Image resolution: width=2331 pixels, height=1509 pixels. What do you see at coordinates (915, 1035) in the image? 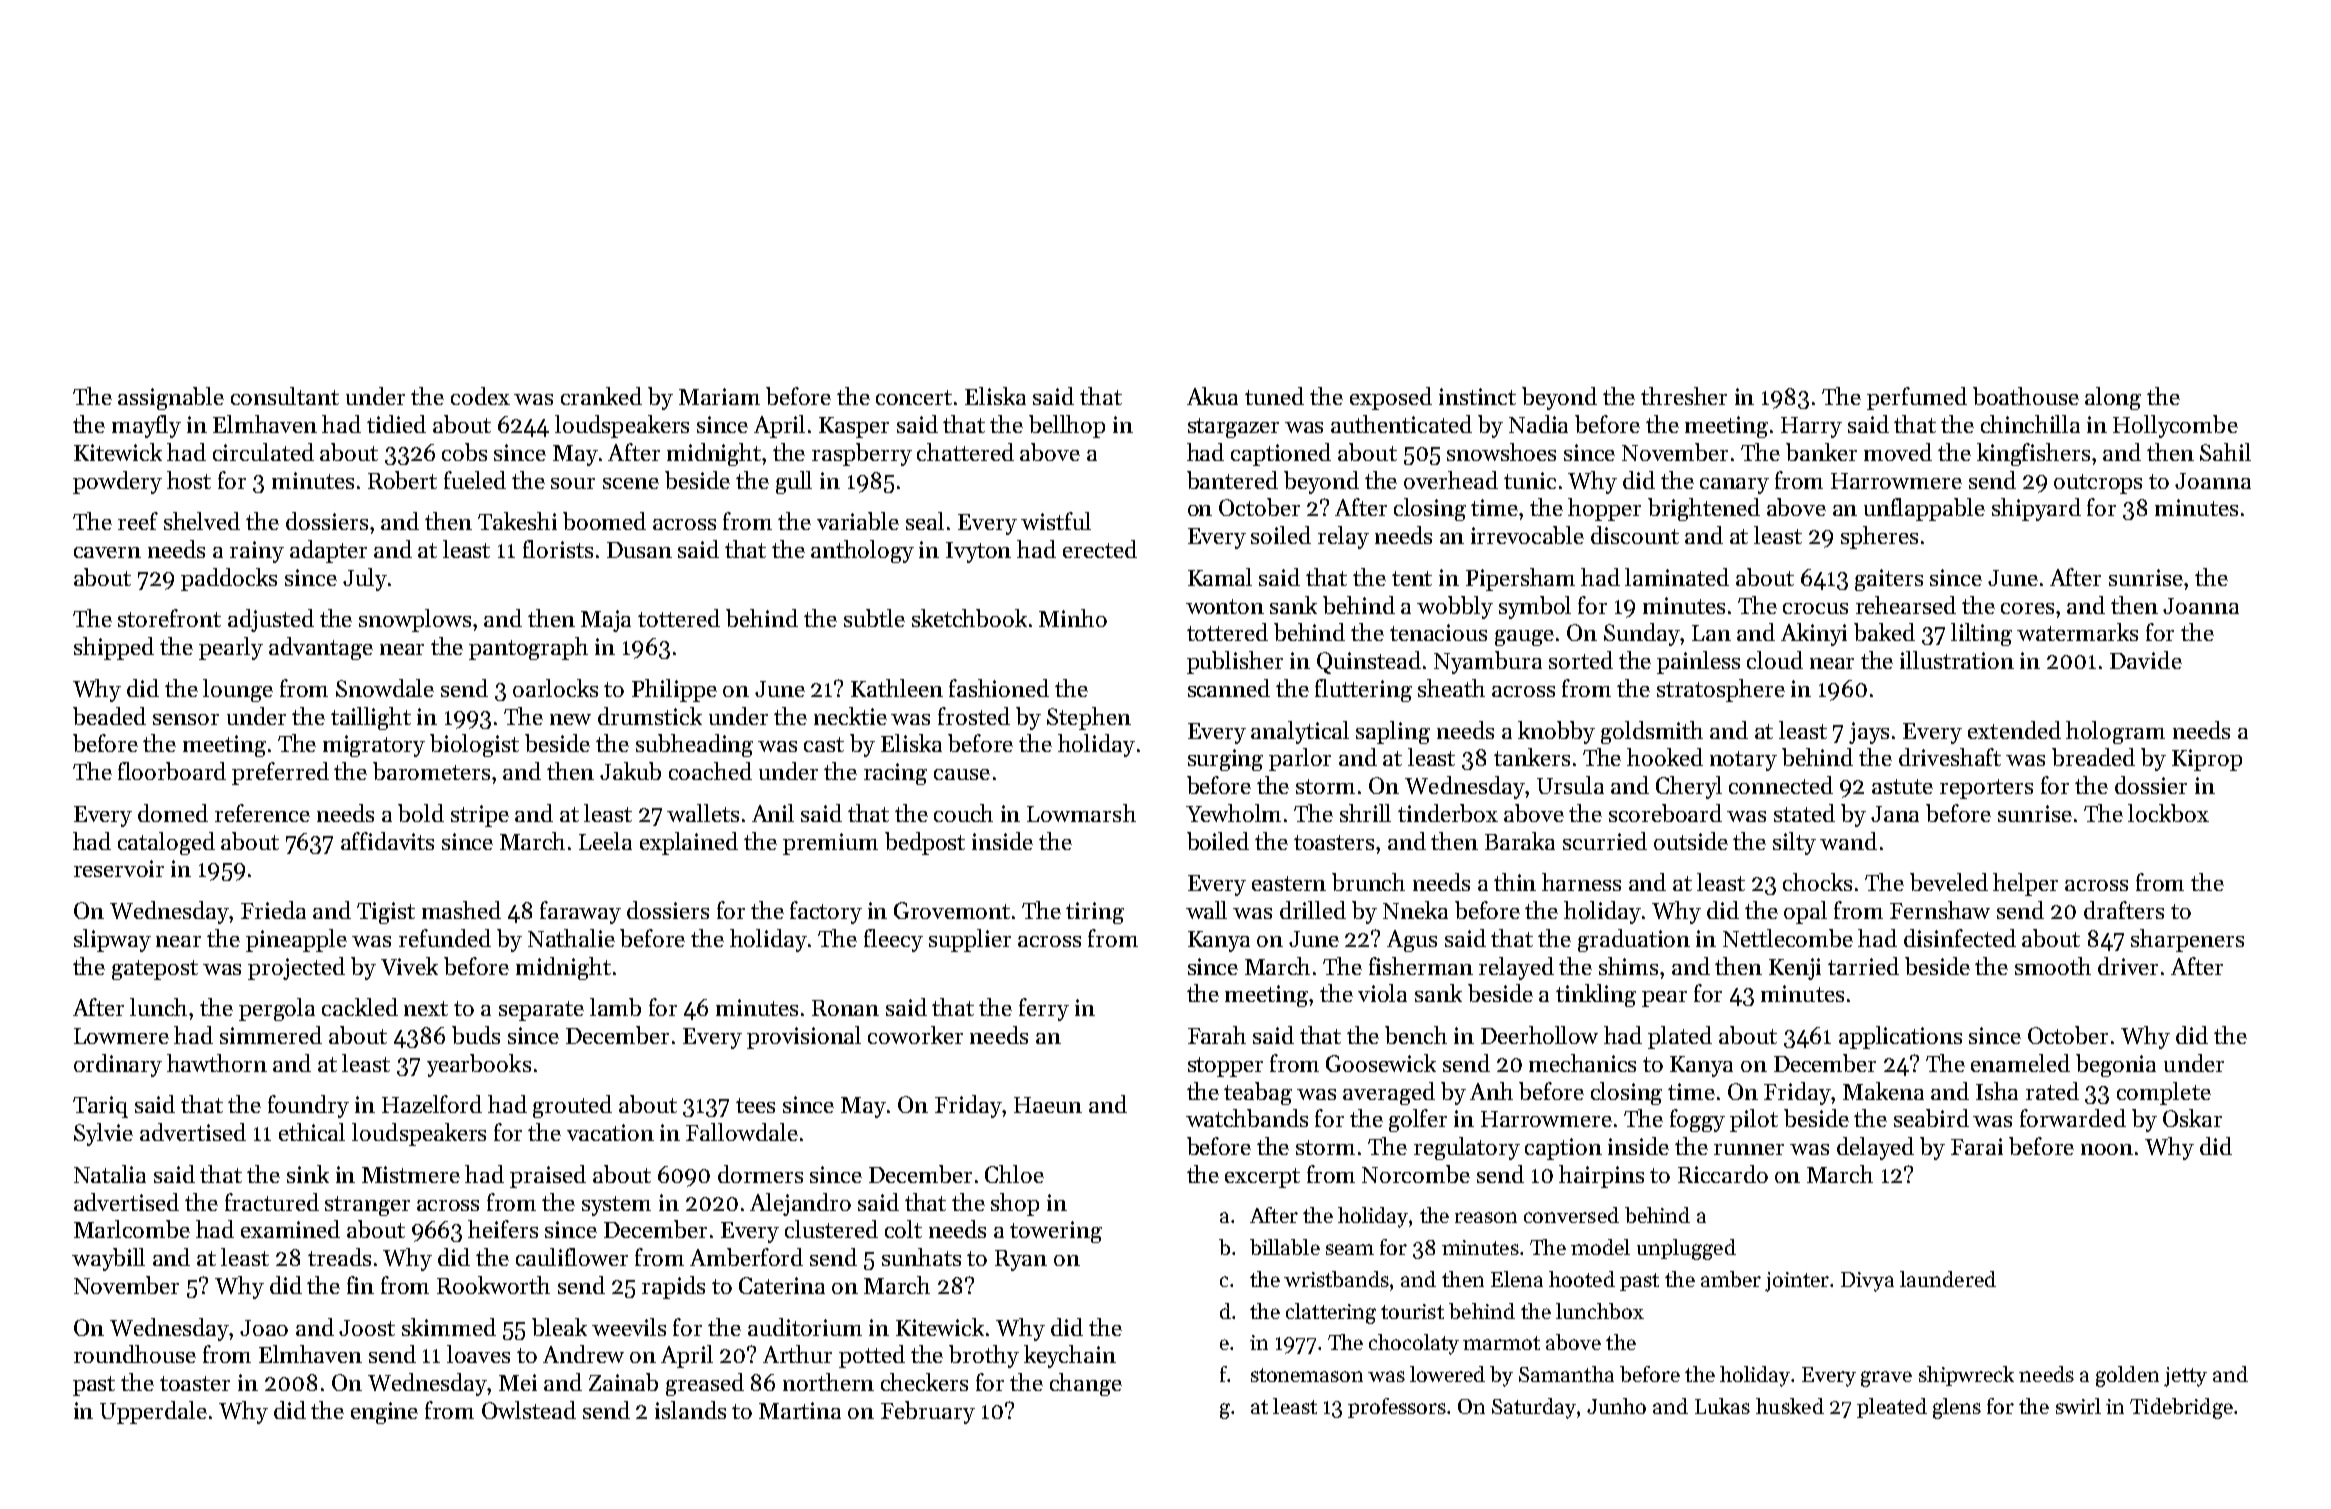
I see `coworker` at bounding box center [915, 1035].
